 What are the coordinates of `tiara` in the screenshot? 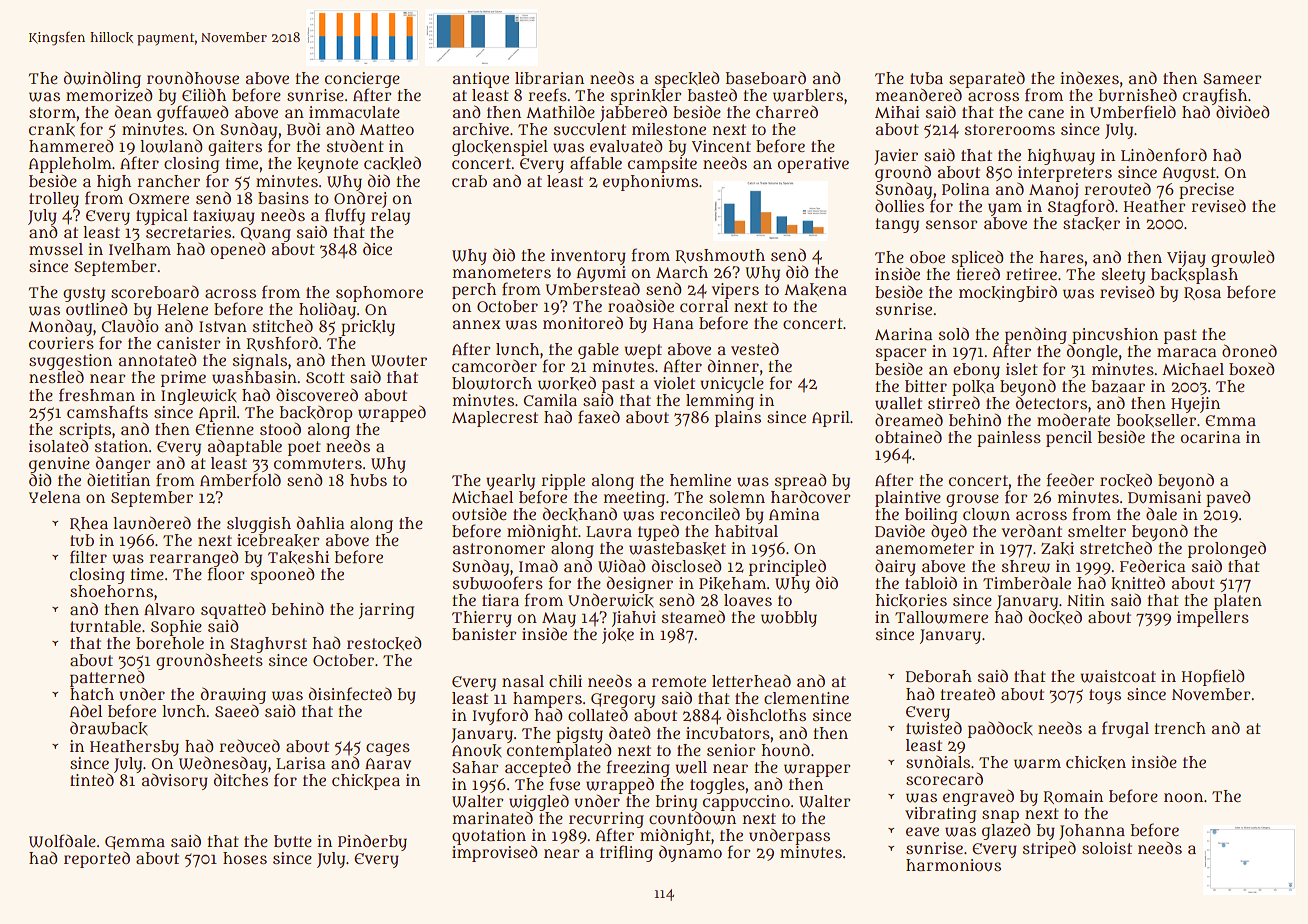 It's located at (500, 600).
